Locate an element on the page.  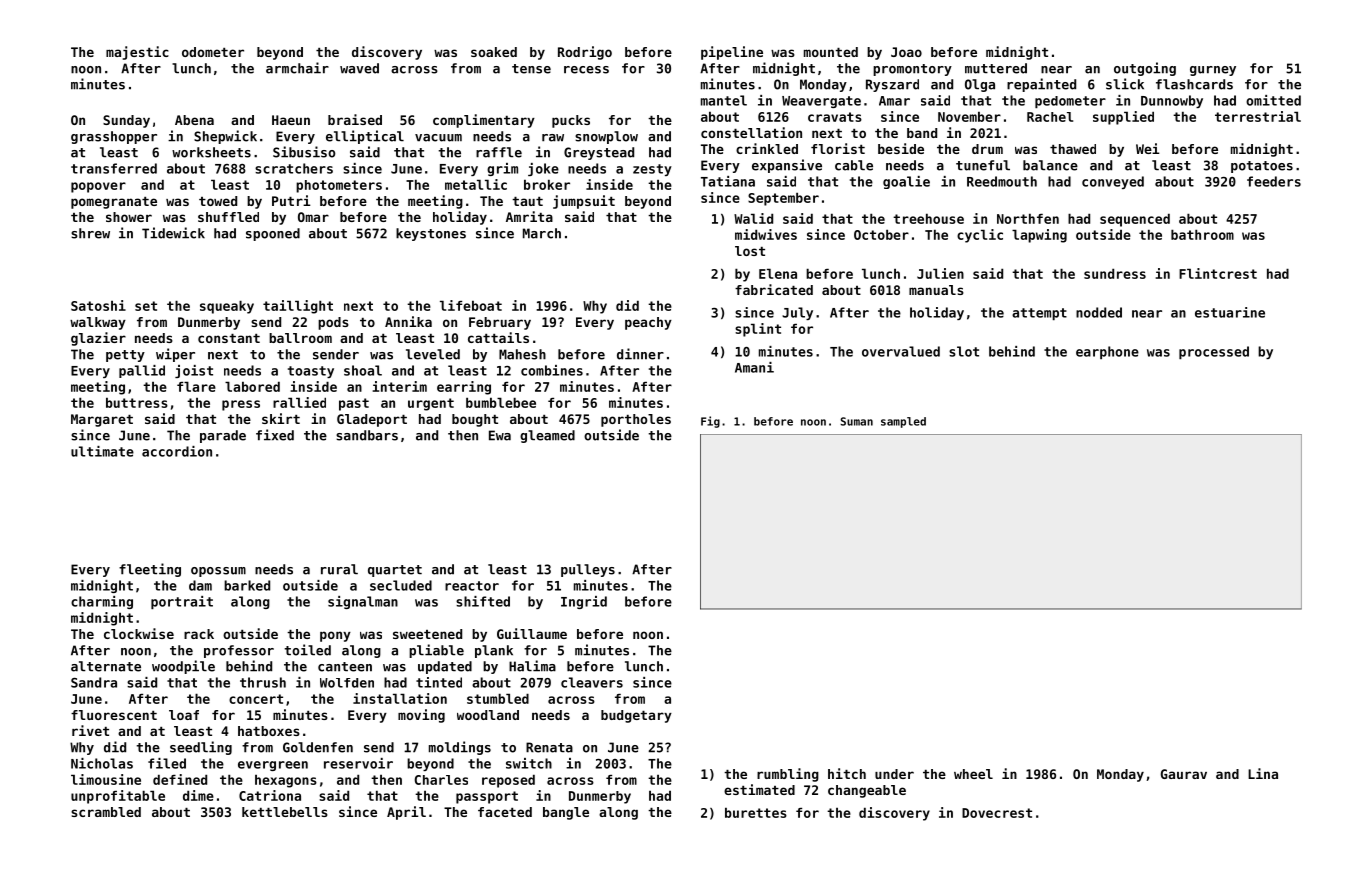
Amani is located at coordinates (754, 367).
